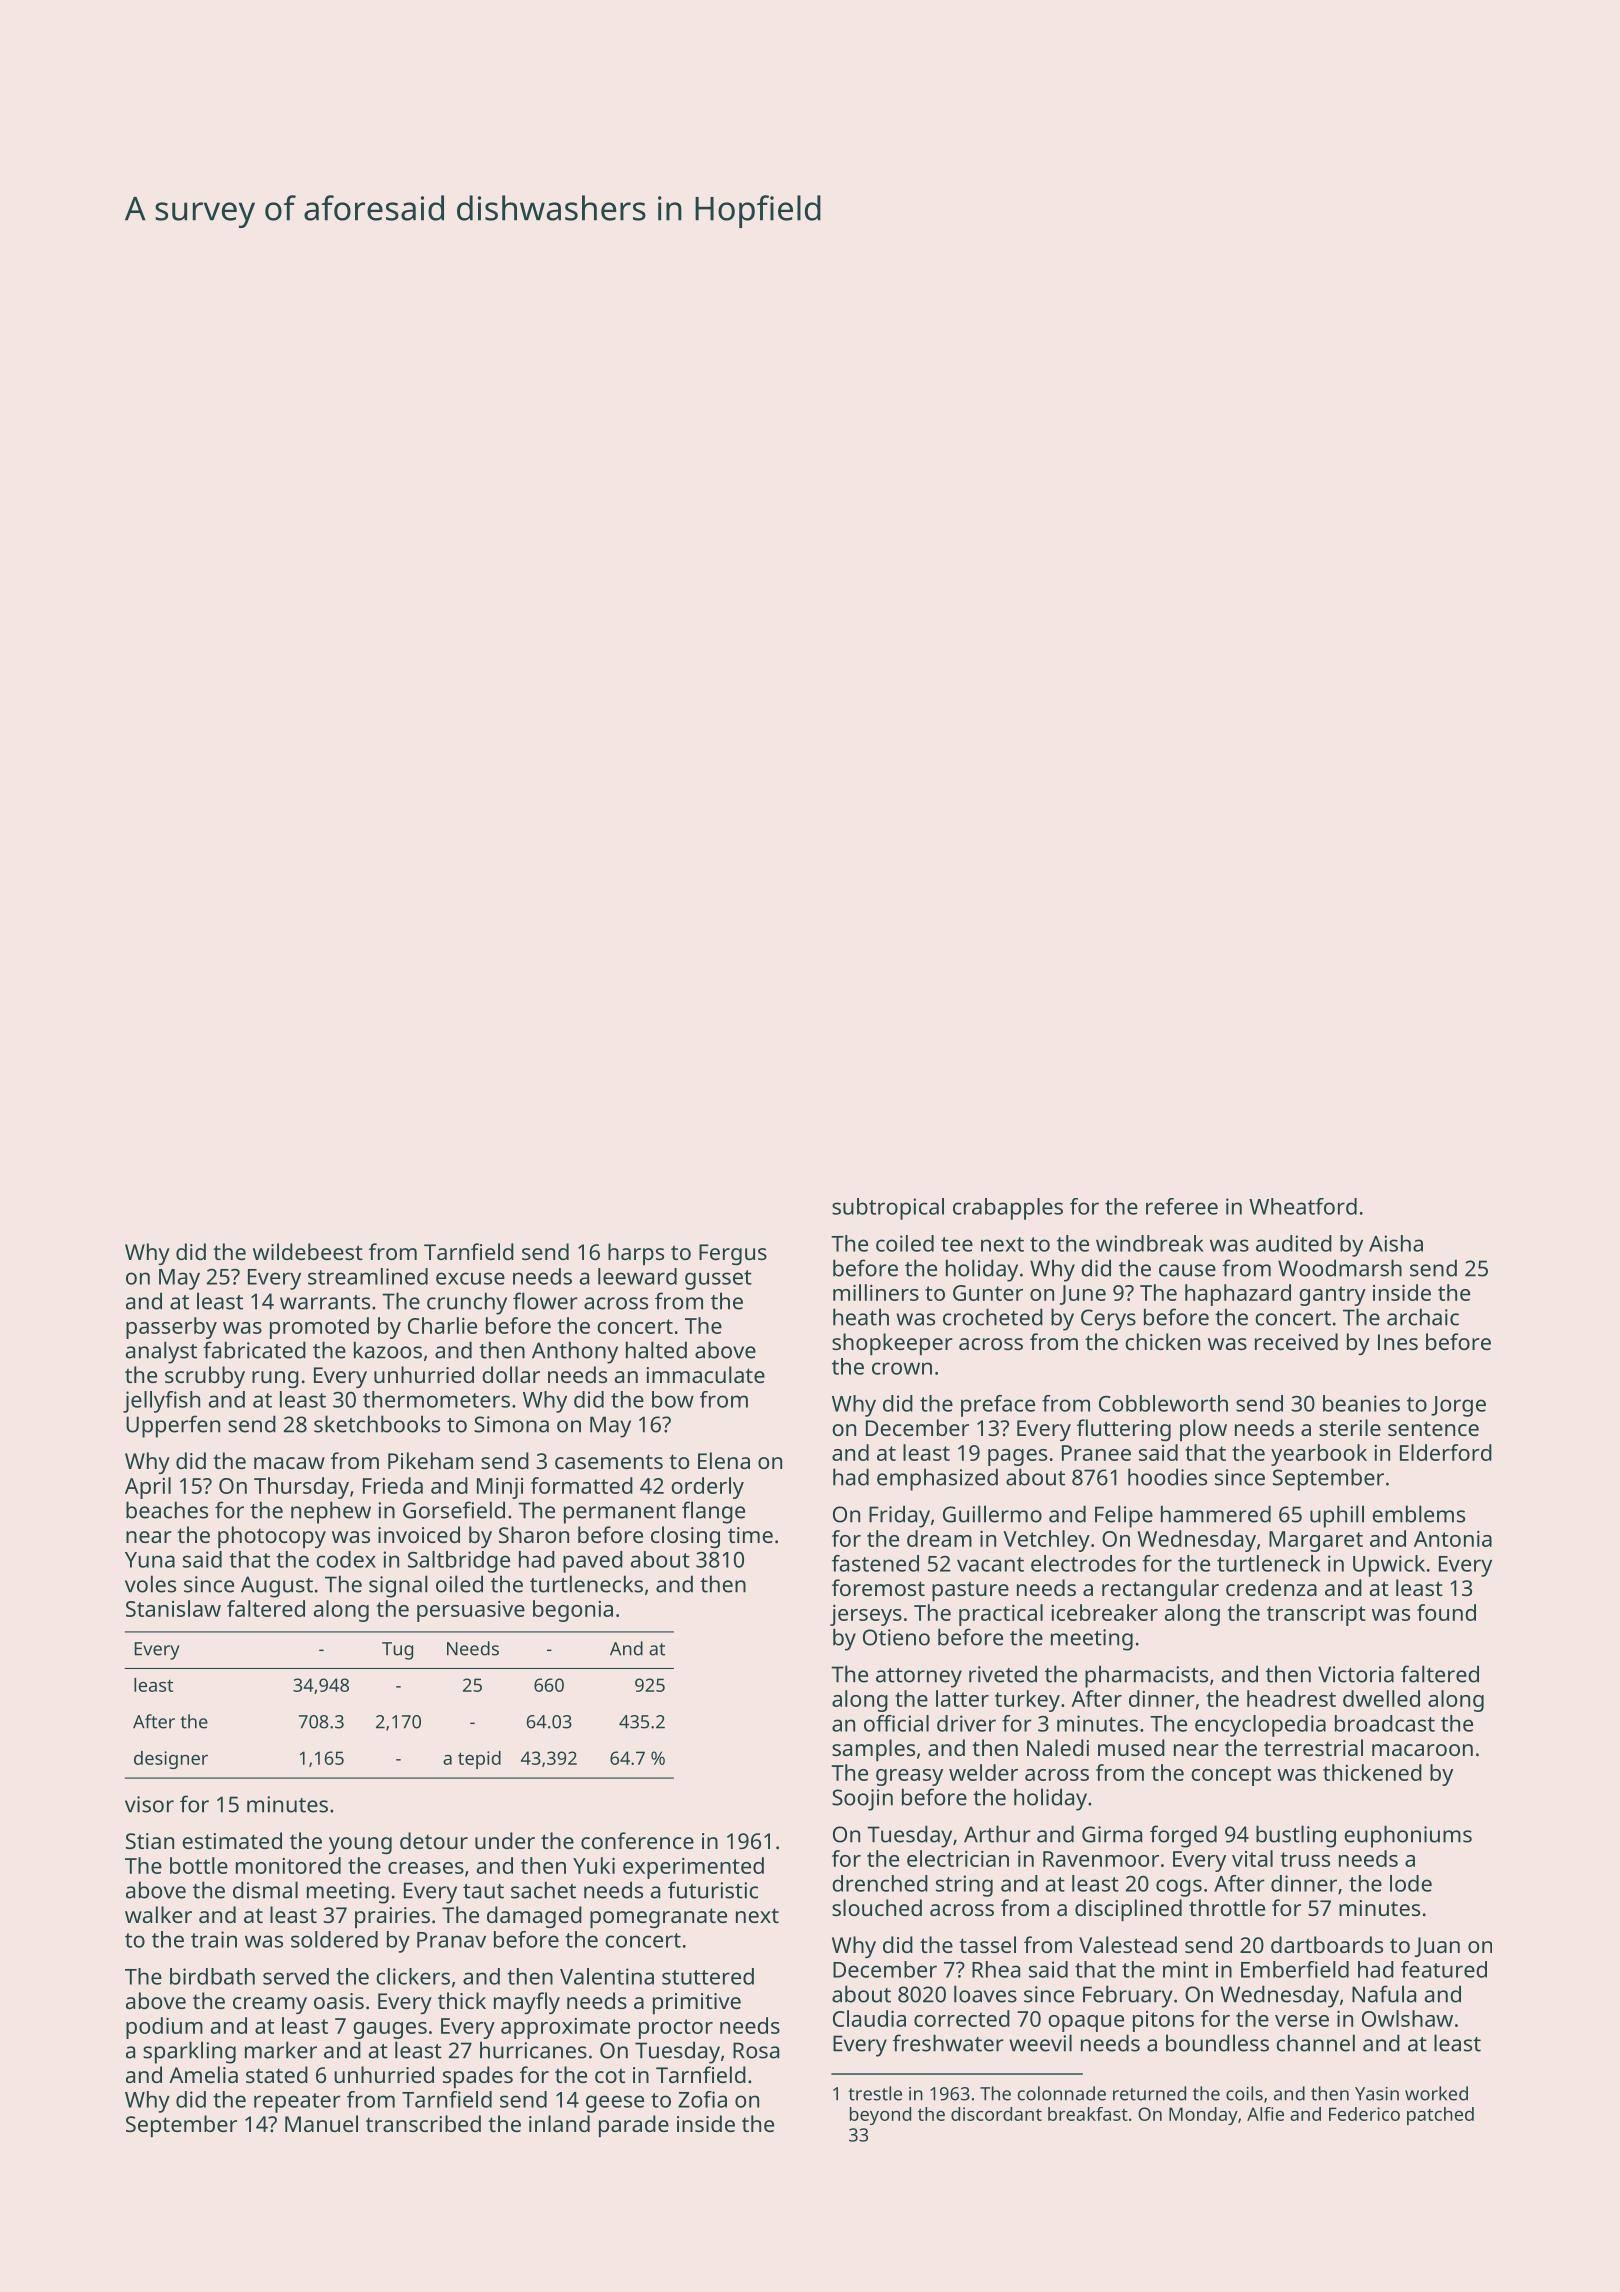  Describe the element at coordinates (673, 1399) in the screenshot. I see `bow` at that location.
